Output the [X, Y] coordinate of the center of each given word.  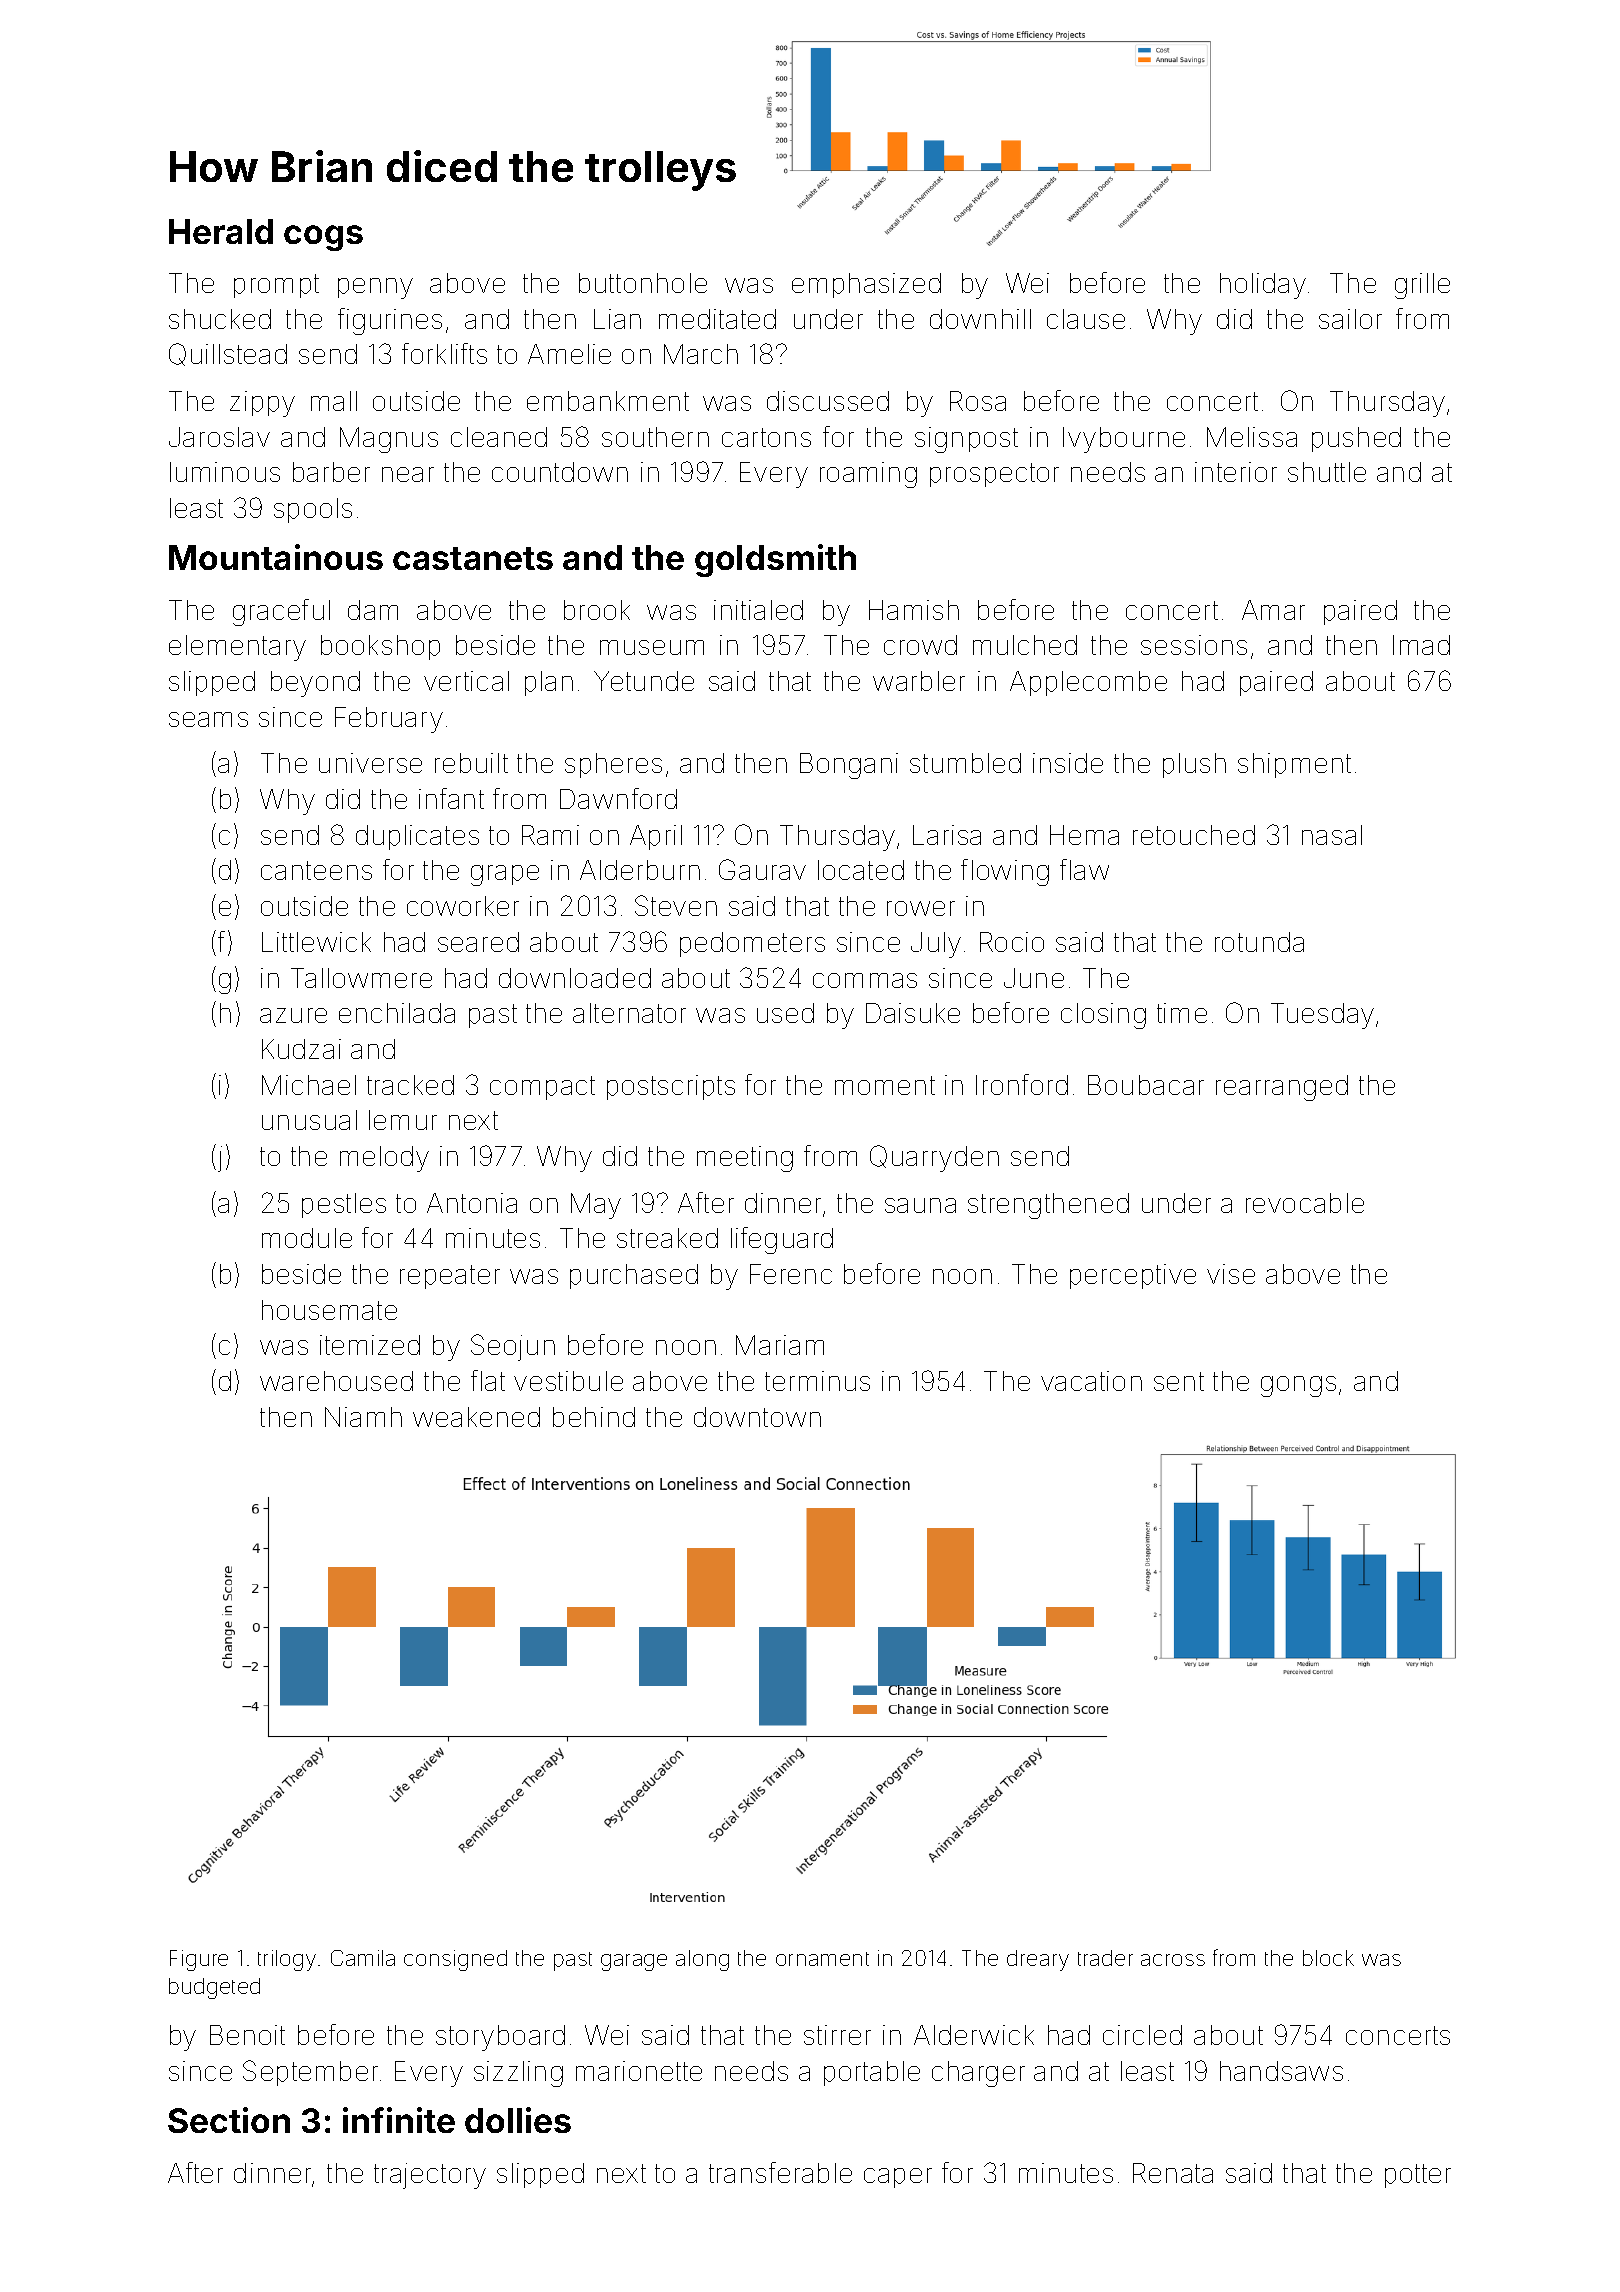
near [408, 474]
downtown [757, 1417]
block [1328, 1958]
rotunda [1259, 942]
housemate [329, 1310]
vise [1231, 1274]
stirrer [837, 2035]
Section [229, 2120]
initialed [758, 610]
